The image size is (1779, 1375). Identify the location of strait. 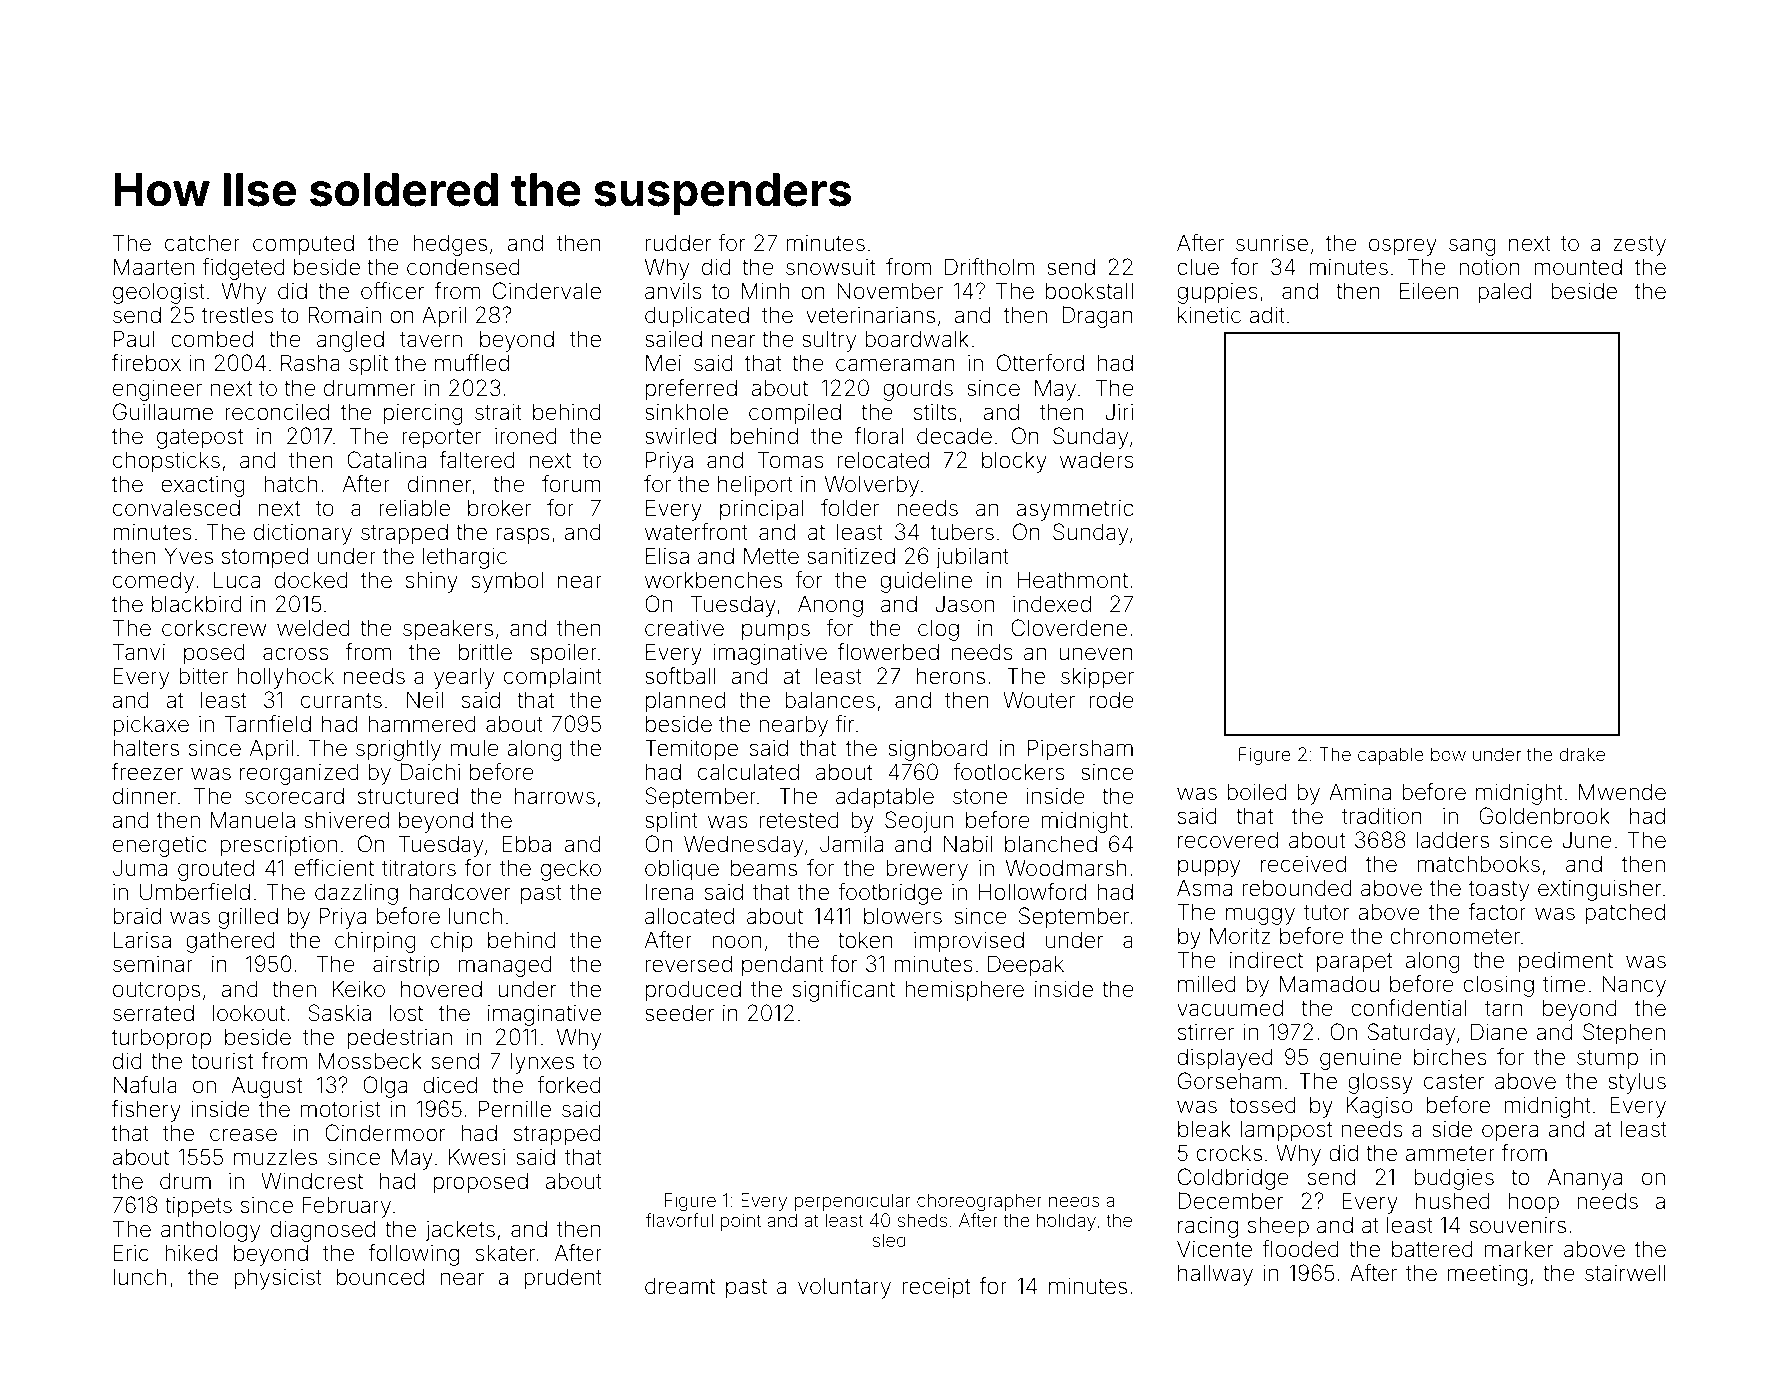
(498, 412).
